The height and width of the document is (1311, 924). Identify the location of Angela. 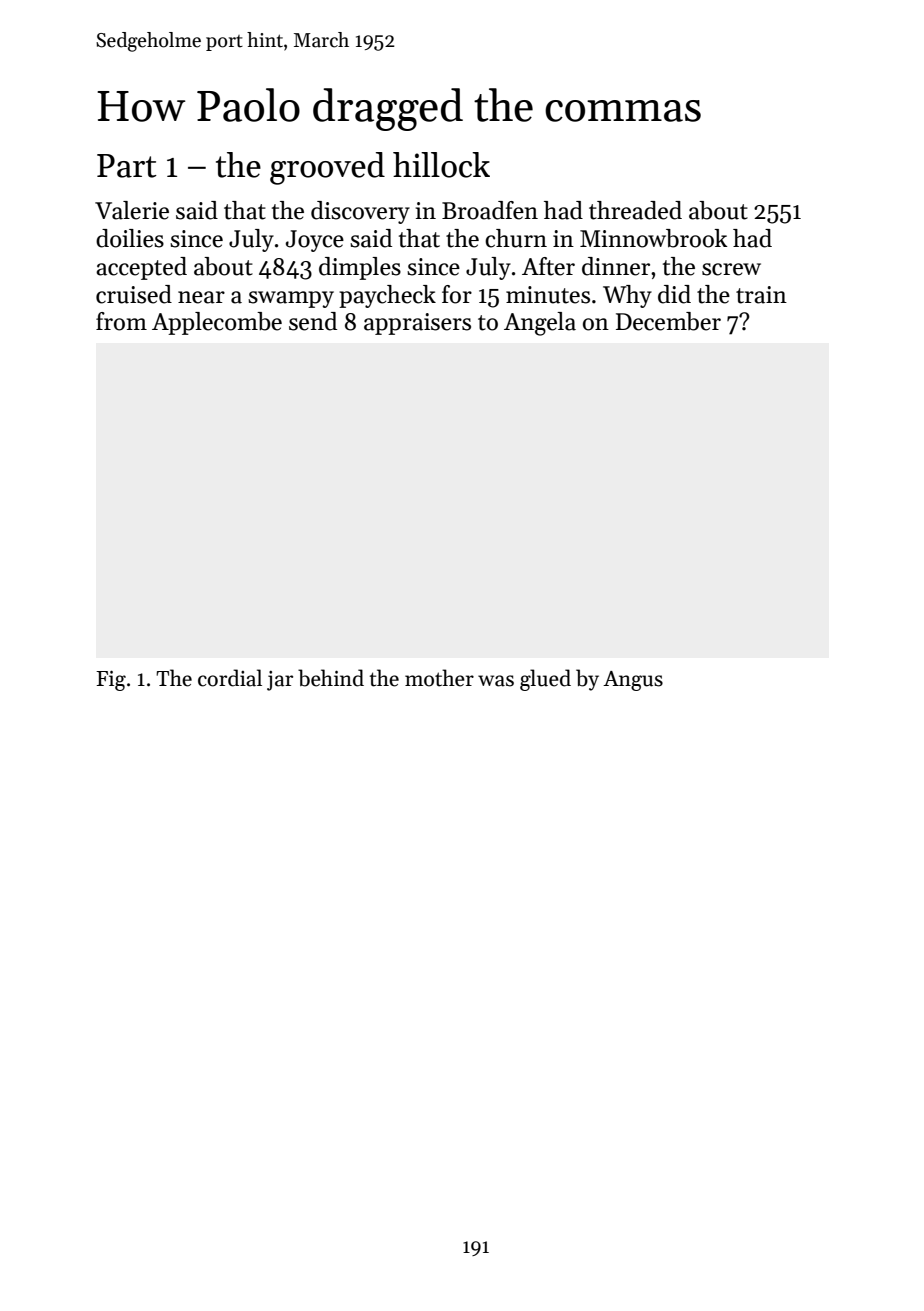
(540, 324).
